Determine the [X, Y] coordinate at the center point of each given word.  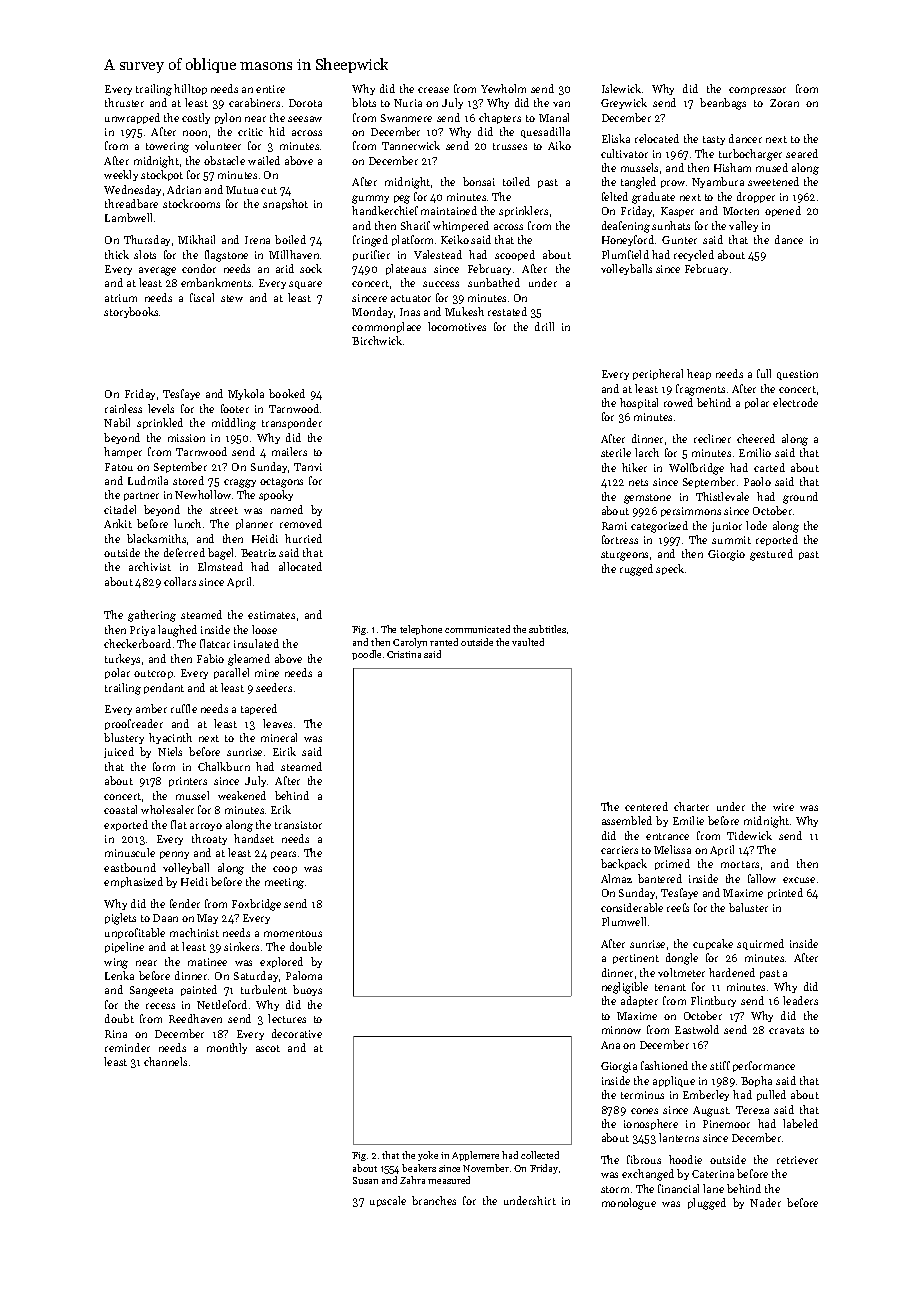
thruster [124, 102]
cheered [756, 438]
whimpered [461, 226]
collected [540, 1155]
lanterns [679, 1137]
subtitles [547, 629]
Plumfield [625, 254]
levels [161, 408]
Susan [365, 1180]
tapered [259, 709]
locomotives [457, 326]
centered [646, 806]
